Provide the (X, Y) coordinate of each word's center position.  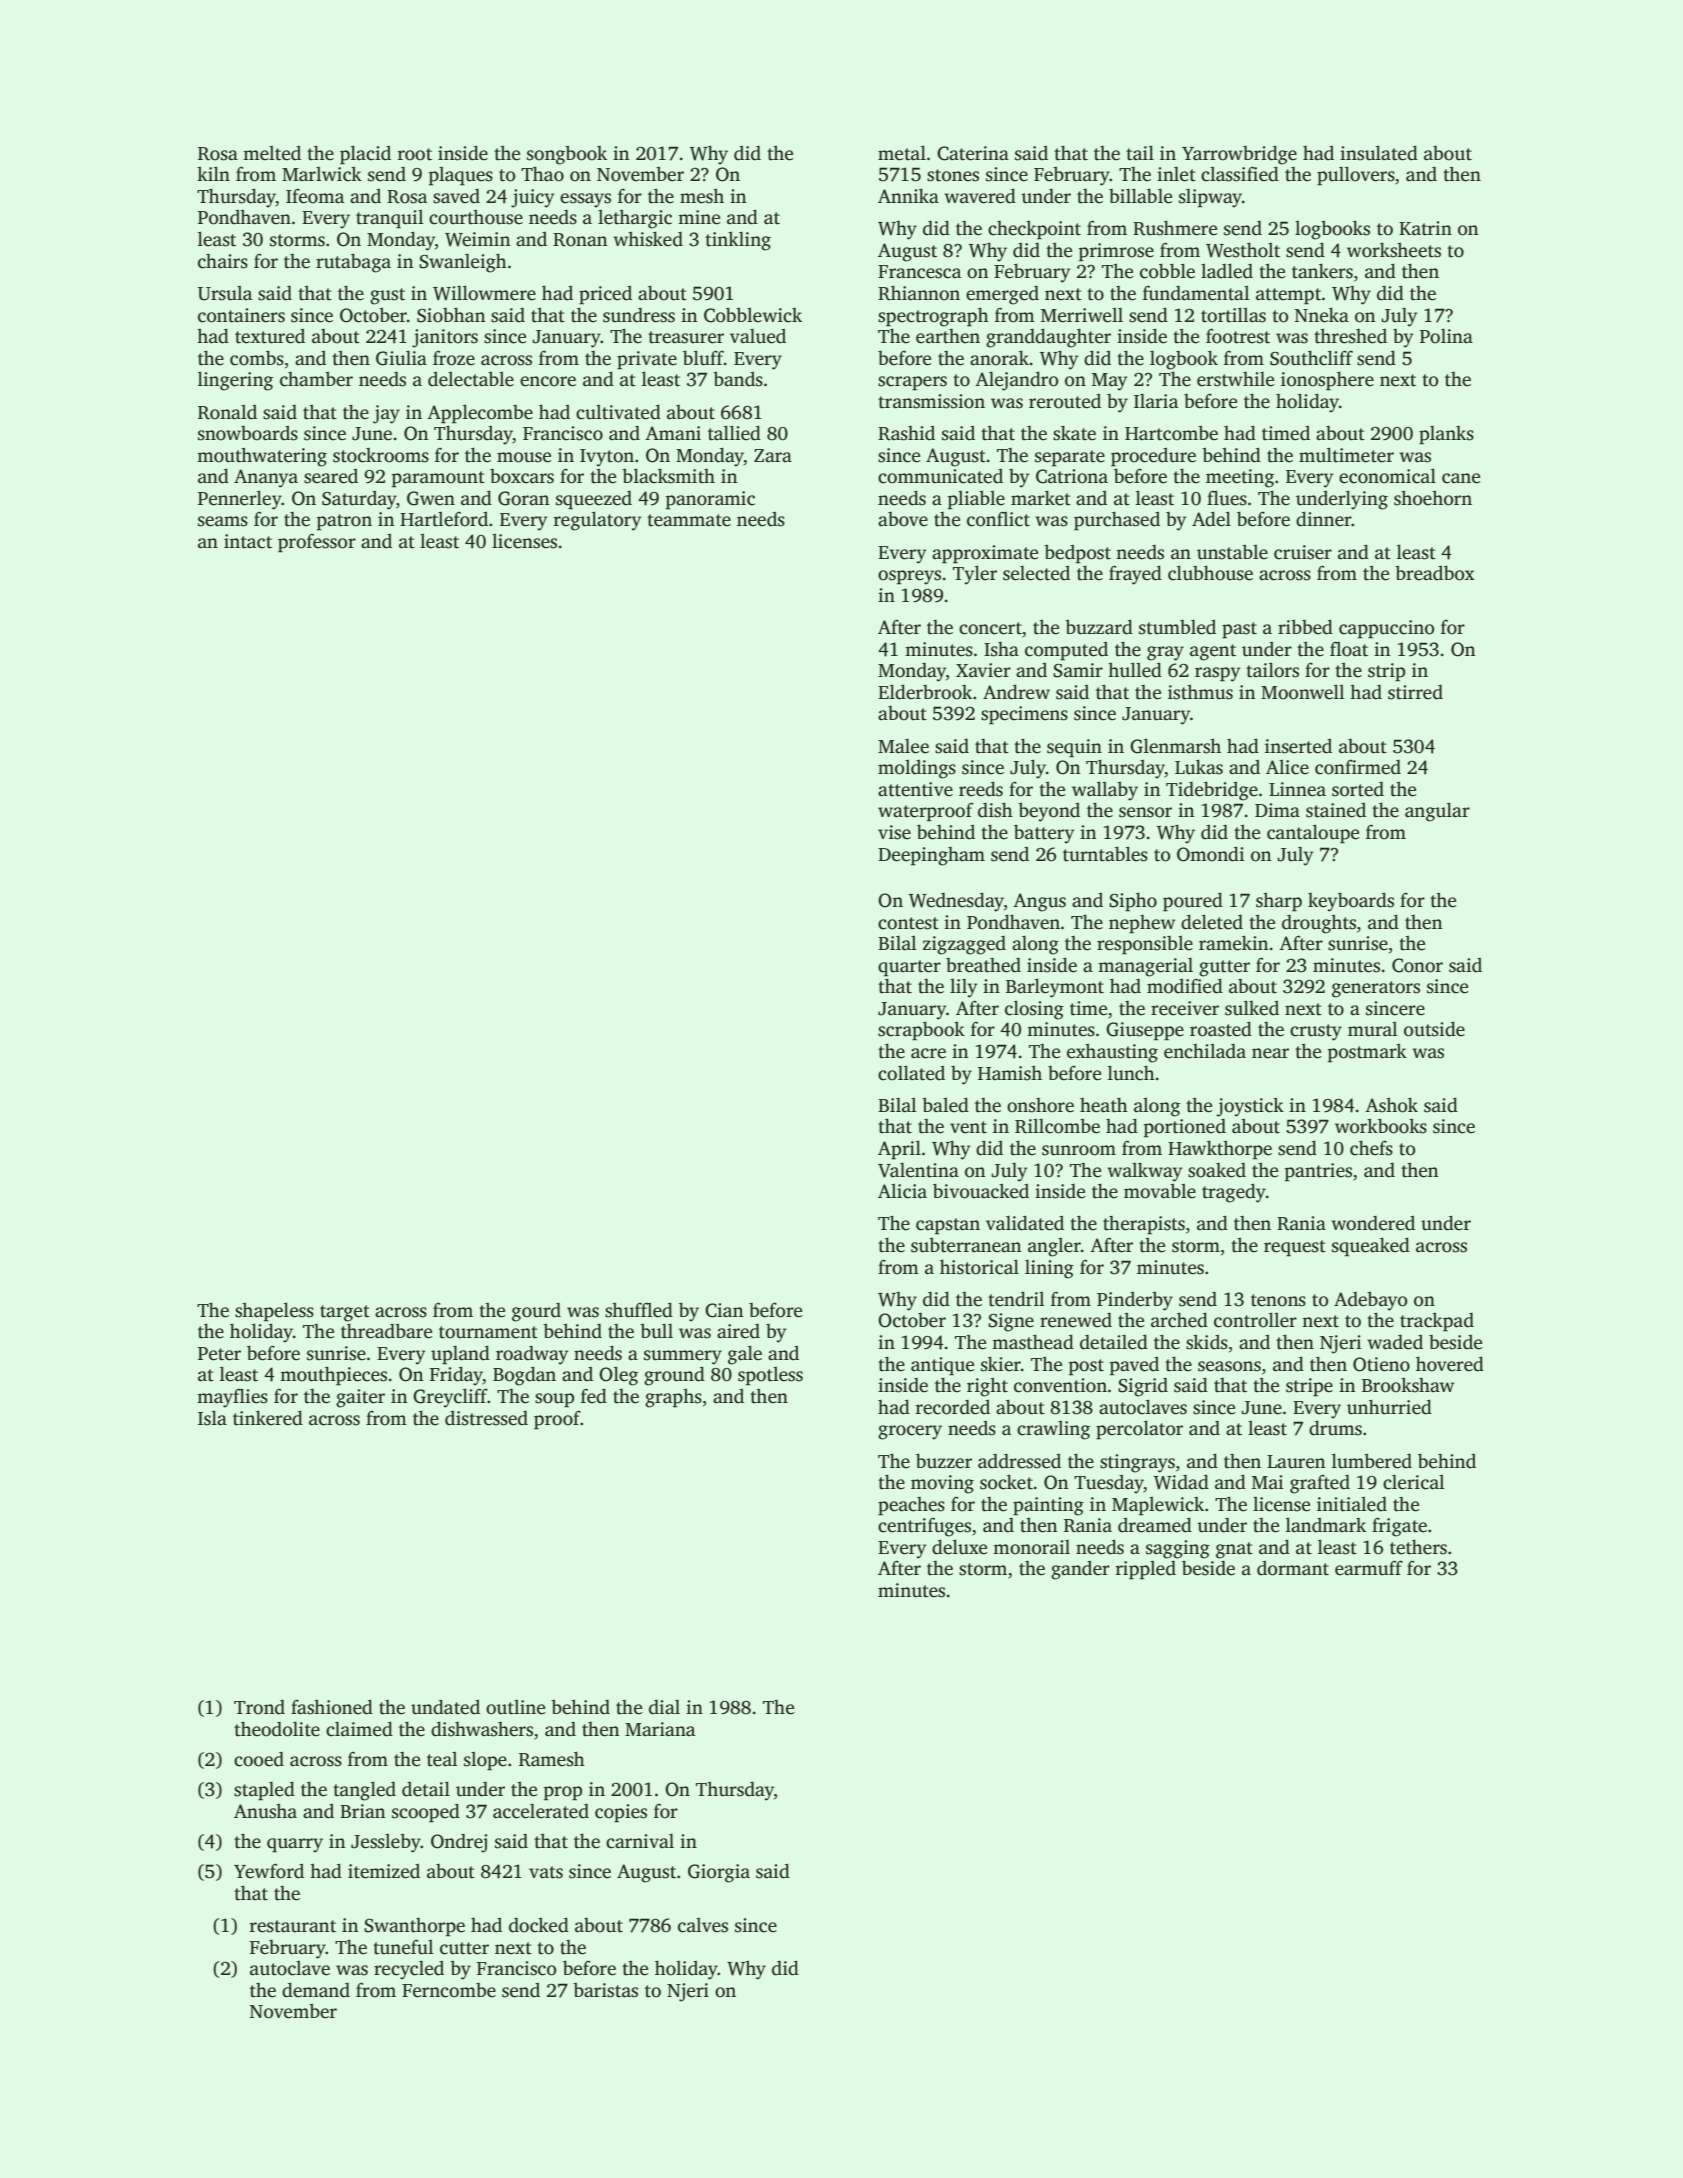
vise (894, 832)
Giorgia (719, 1873)
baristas (605, 1990)
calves (703, 1925)
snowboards (248, 433)
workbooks (1381, 1126)
